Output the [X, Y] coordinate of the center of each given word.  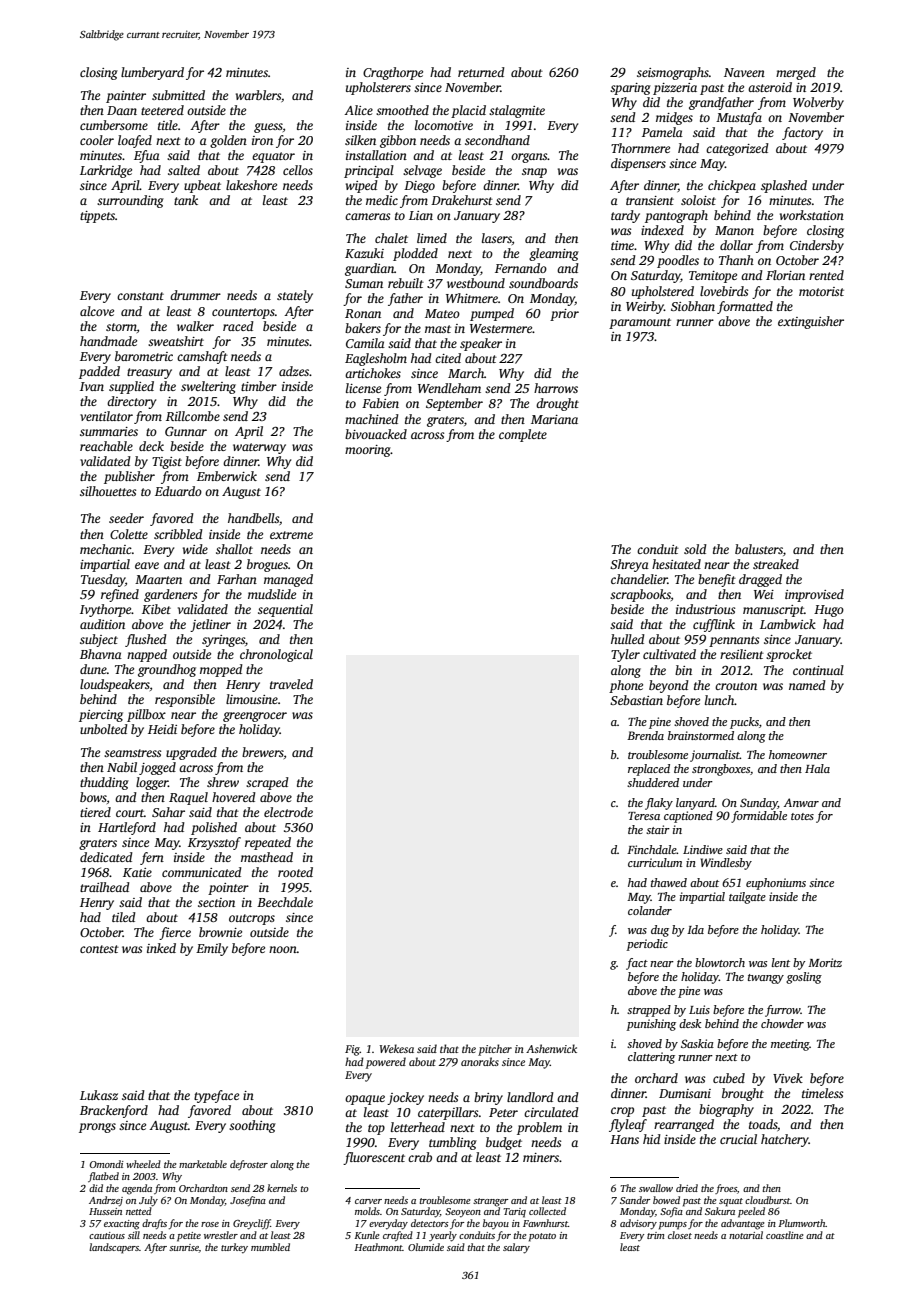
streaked [776, 564]
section [216, 902]
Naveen [744, 72]
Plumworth [802, 1223]
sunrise [184, 1247]
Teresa [644, 816]
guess [268, 128]
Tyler [625, 655]
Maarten [158, 579]
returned [481, 72]
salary [516, 1248]
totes [802, 816]
